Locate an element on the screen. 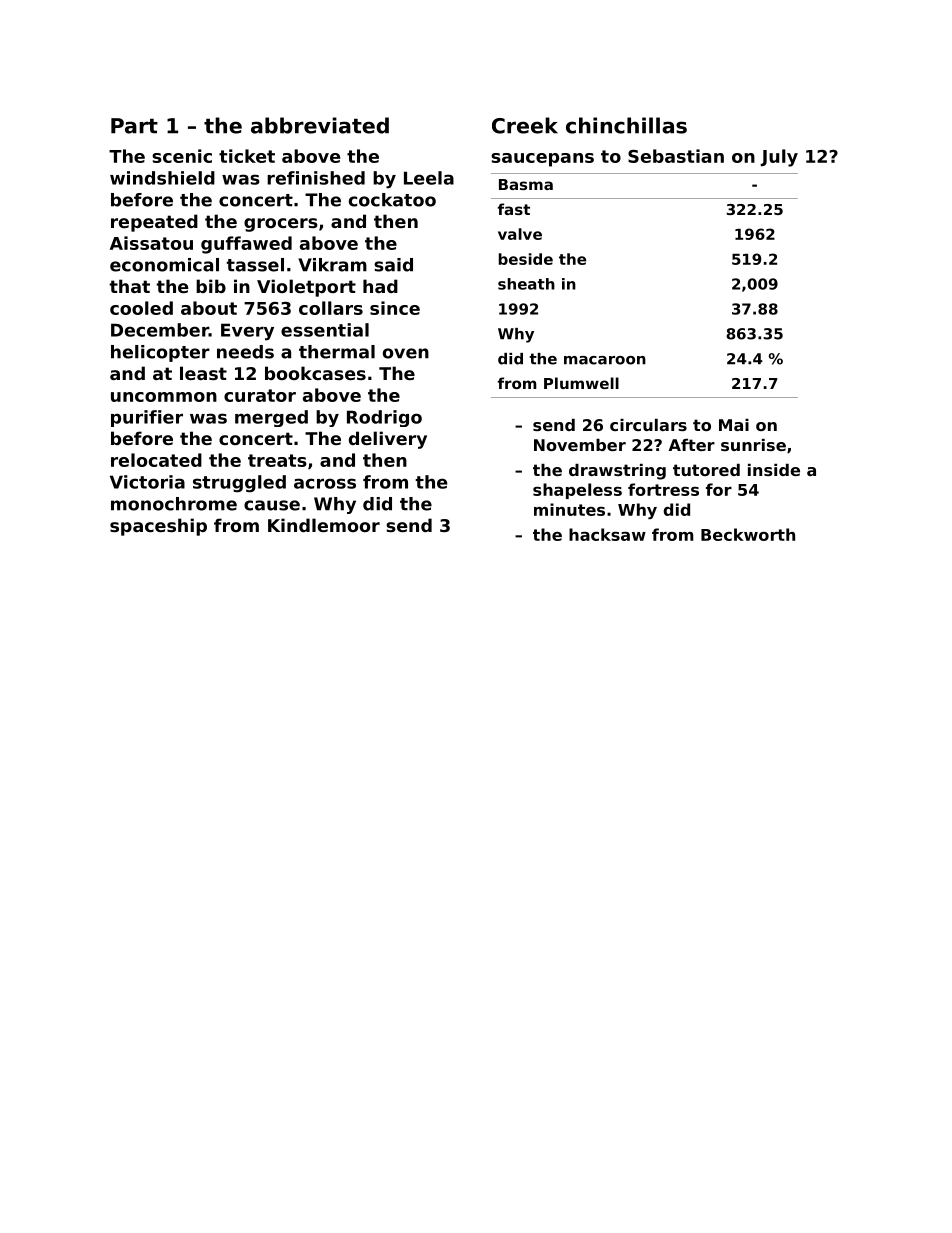 This screenshot has width=952, height=1233. oven is located at coordinates (406, 353).
